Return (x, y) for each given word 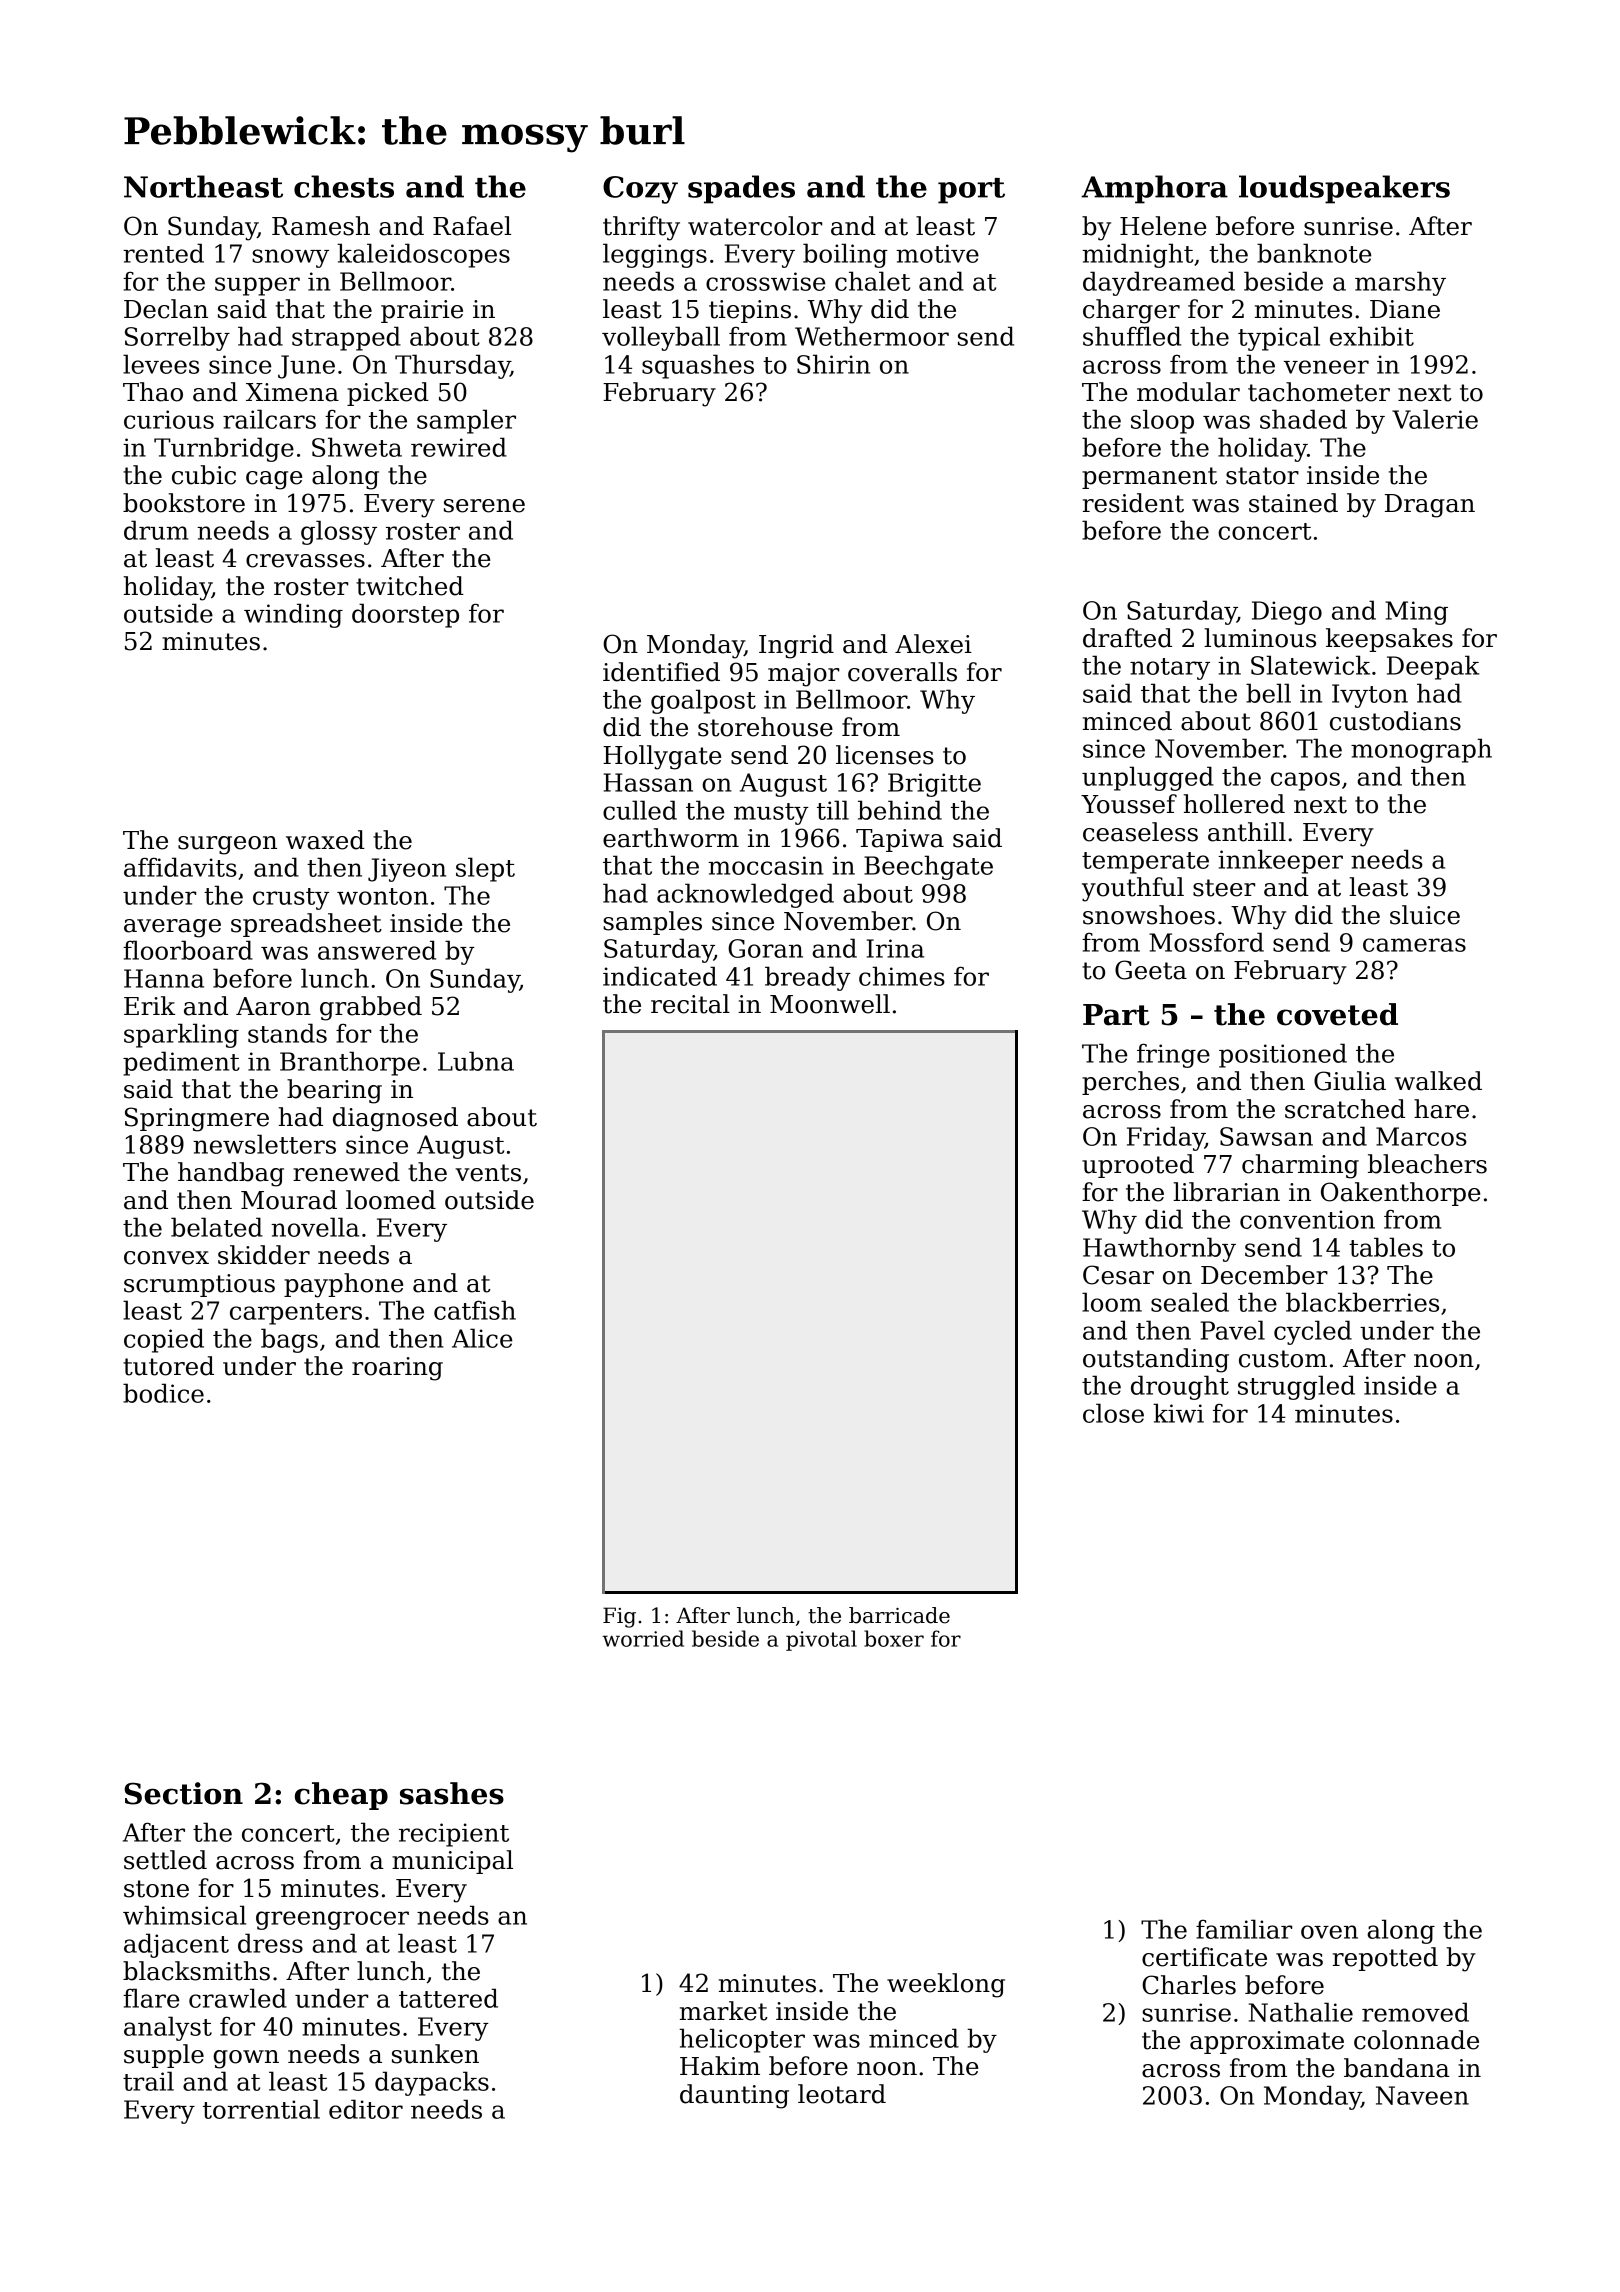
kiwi (1178, 1413)
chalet (872, 281)
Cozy (640, 190)
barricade (899, 1615)
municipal (452, 1862)
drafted (1127, 638)
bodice (163, 1393)
